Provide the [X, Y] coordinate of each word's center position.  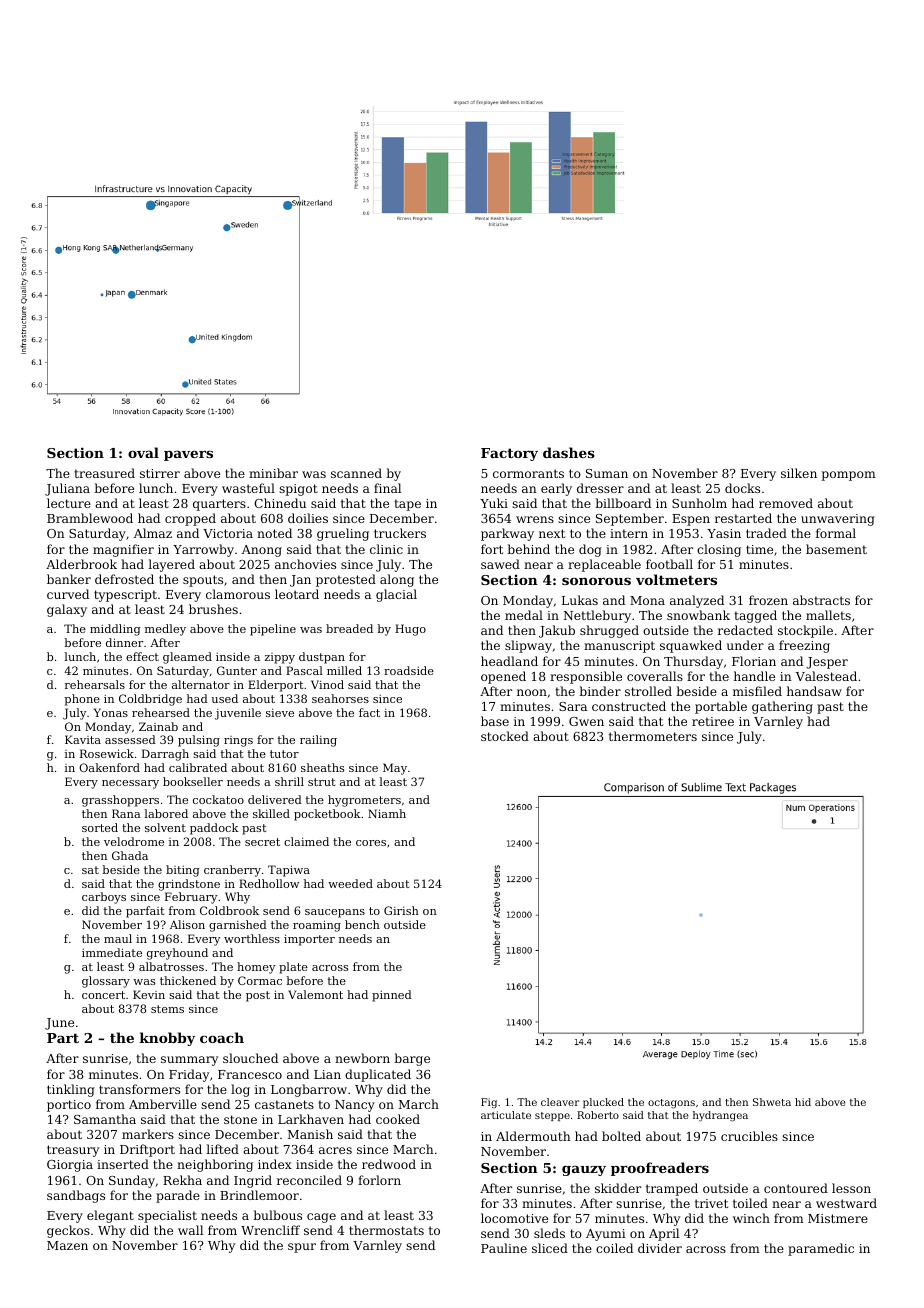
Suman [607, 473]
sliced [550, 1248]
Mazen [67, 1245]
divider [660, 1248]
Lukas [580, 600]
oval [143, 452]
